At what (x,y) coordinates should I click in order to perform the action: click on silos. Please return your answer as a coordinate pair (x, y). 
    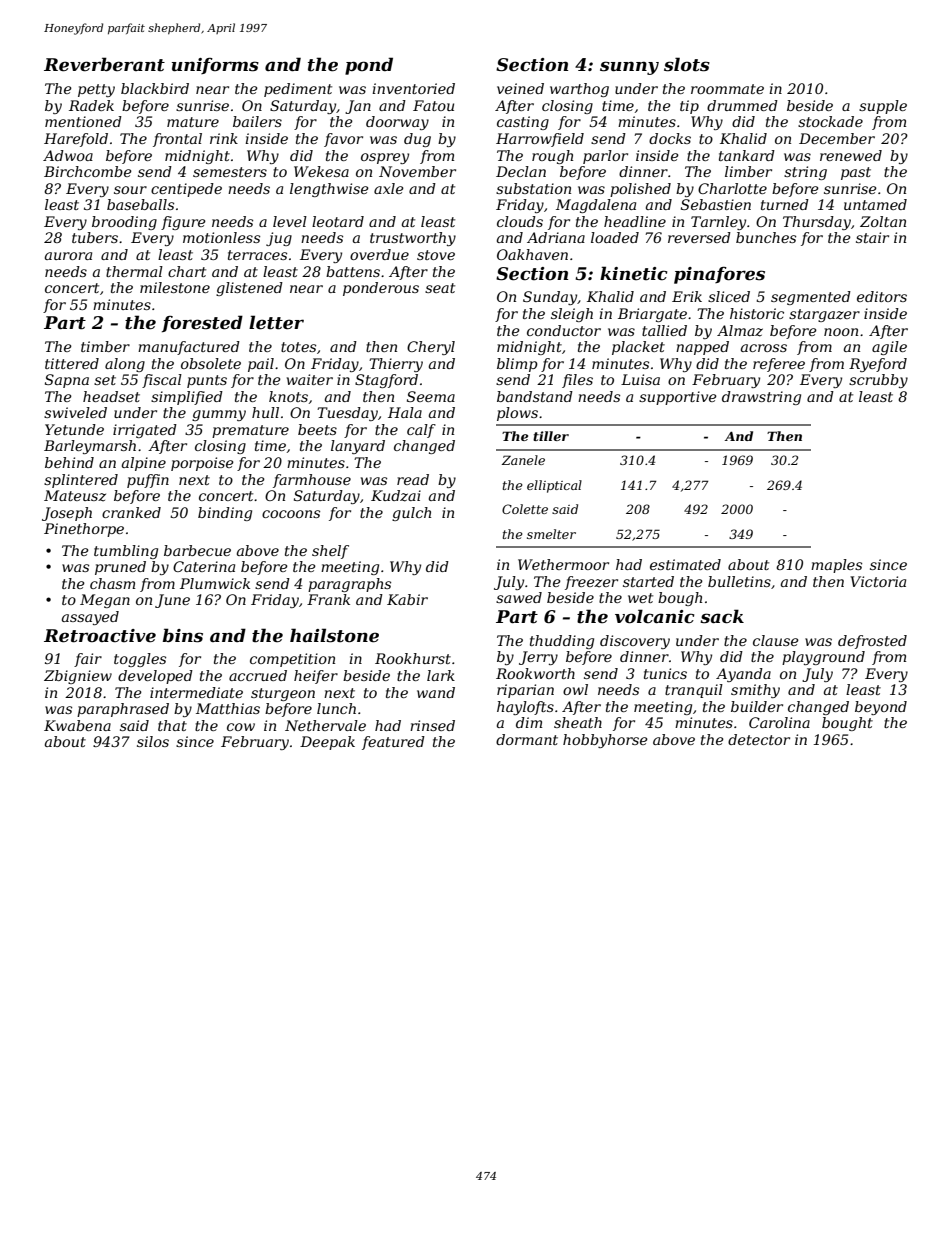
    Looking at the image, I should click on (153, 741).
